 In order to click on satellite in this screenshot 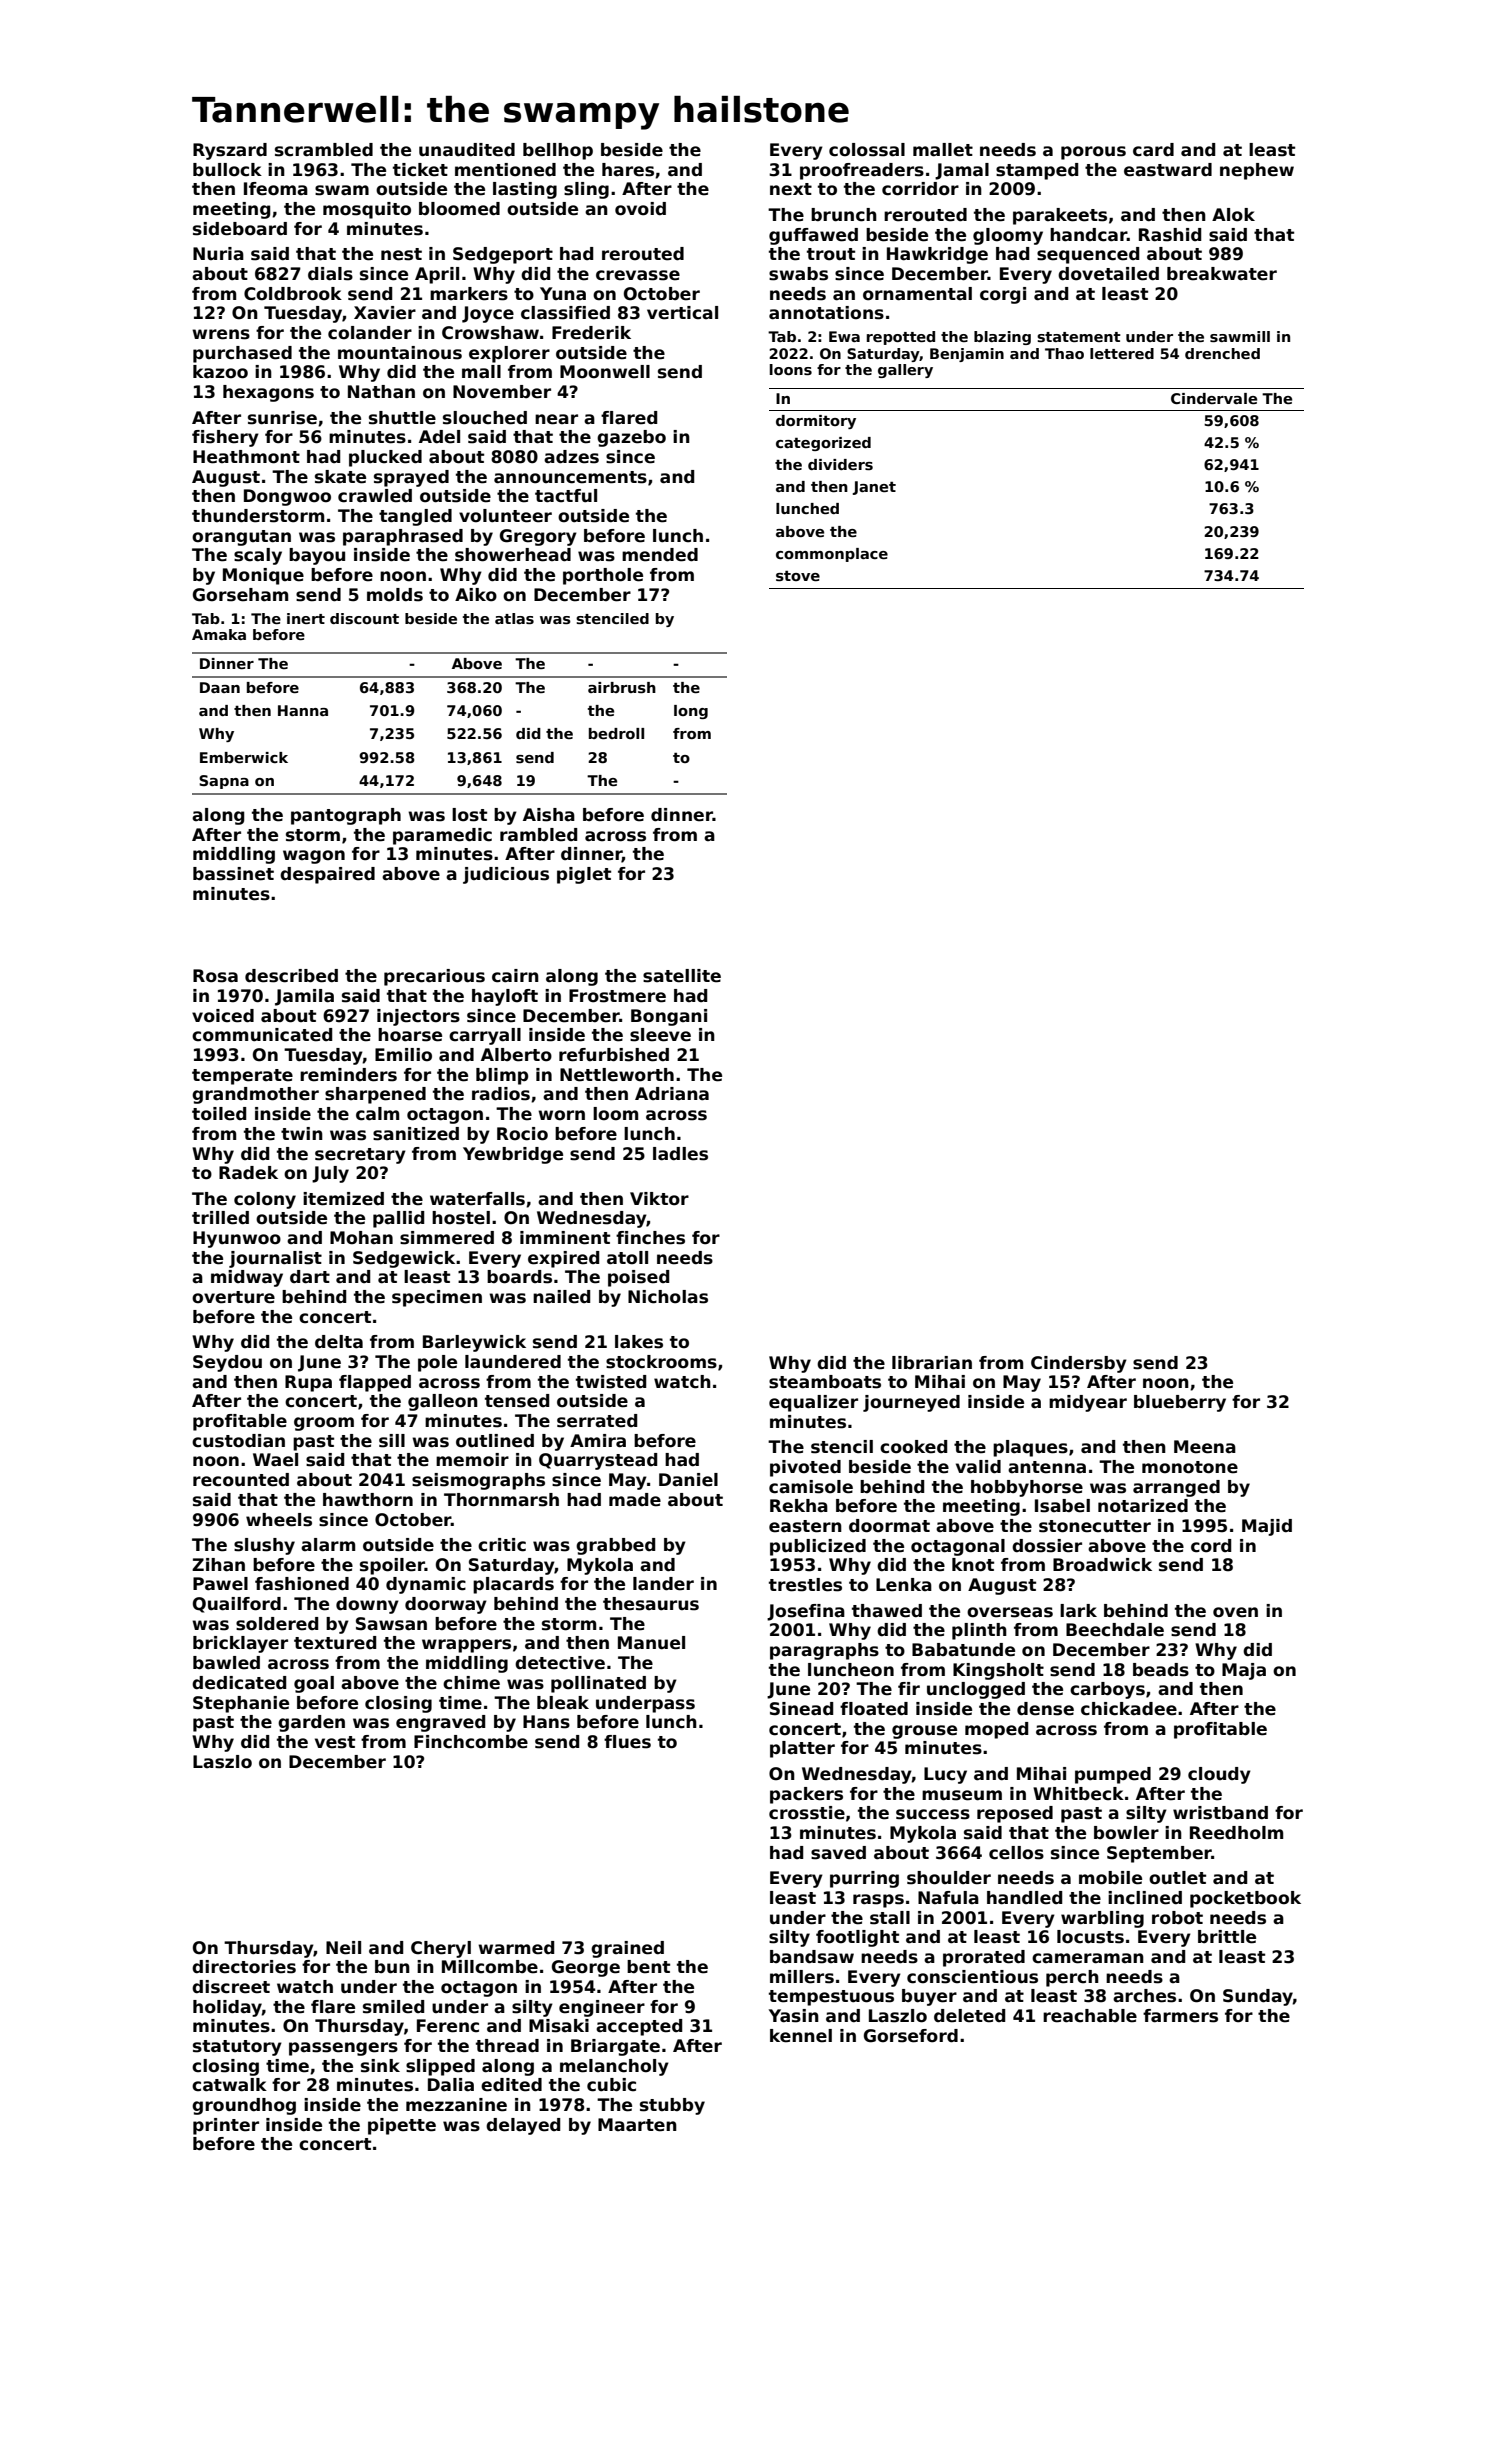, I will do `click(682, 976)`.
